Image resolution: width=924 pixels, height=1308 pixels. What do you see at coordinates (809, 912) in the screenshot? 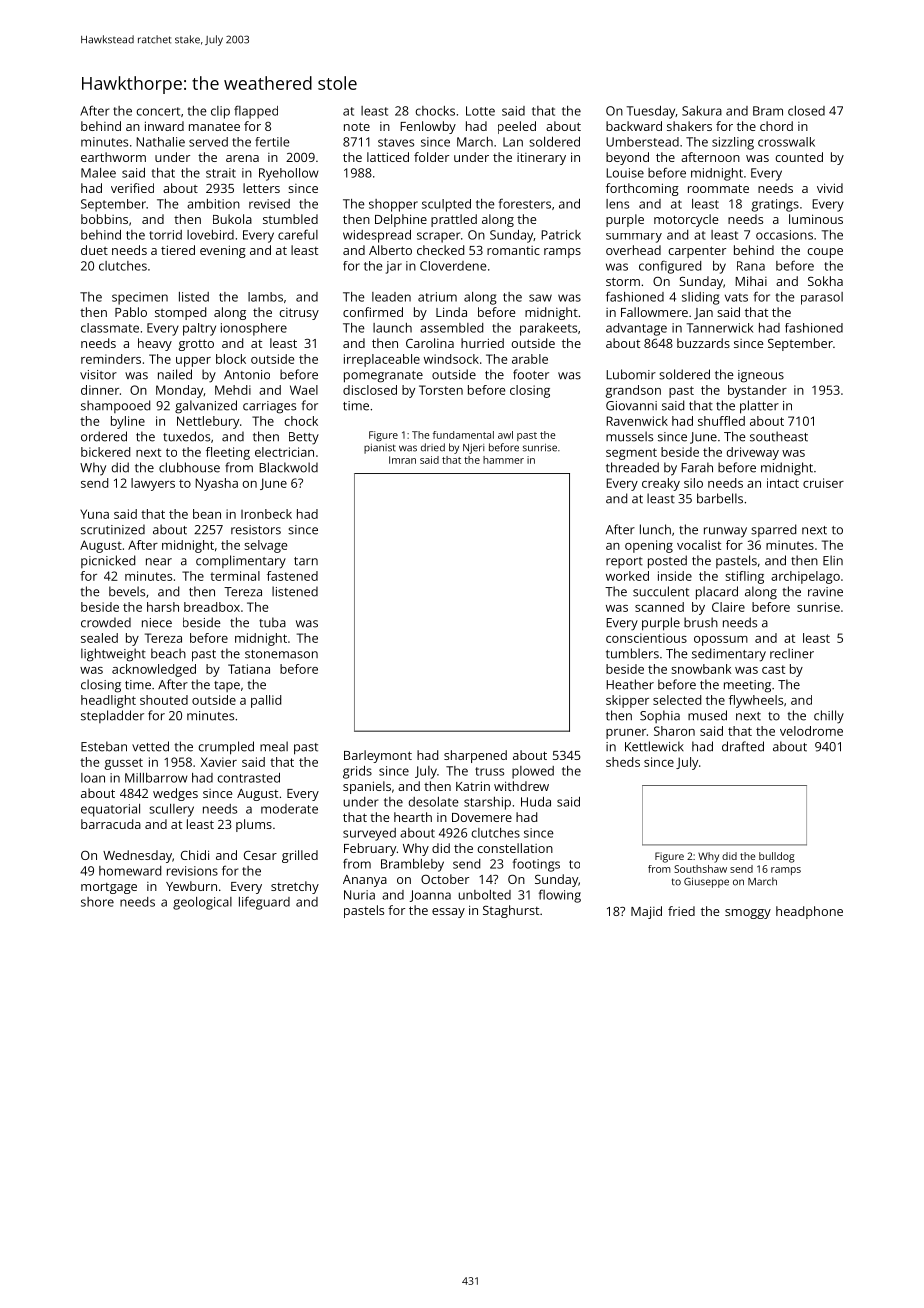
I see `headphone` at bounding box center [809, 912].
